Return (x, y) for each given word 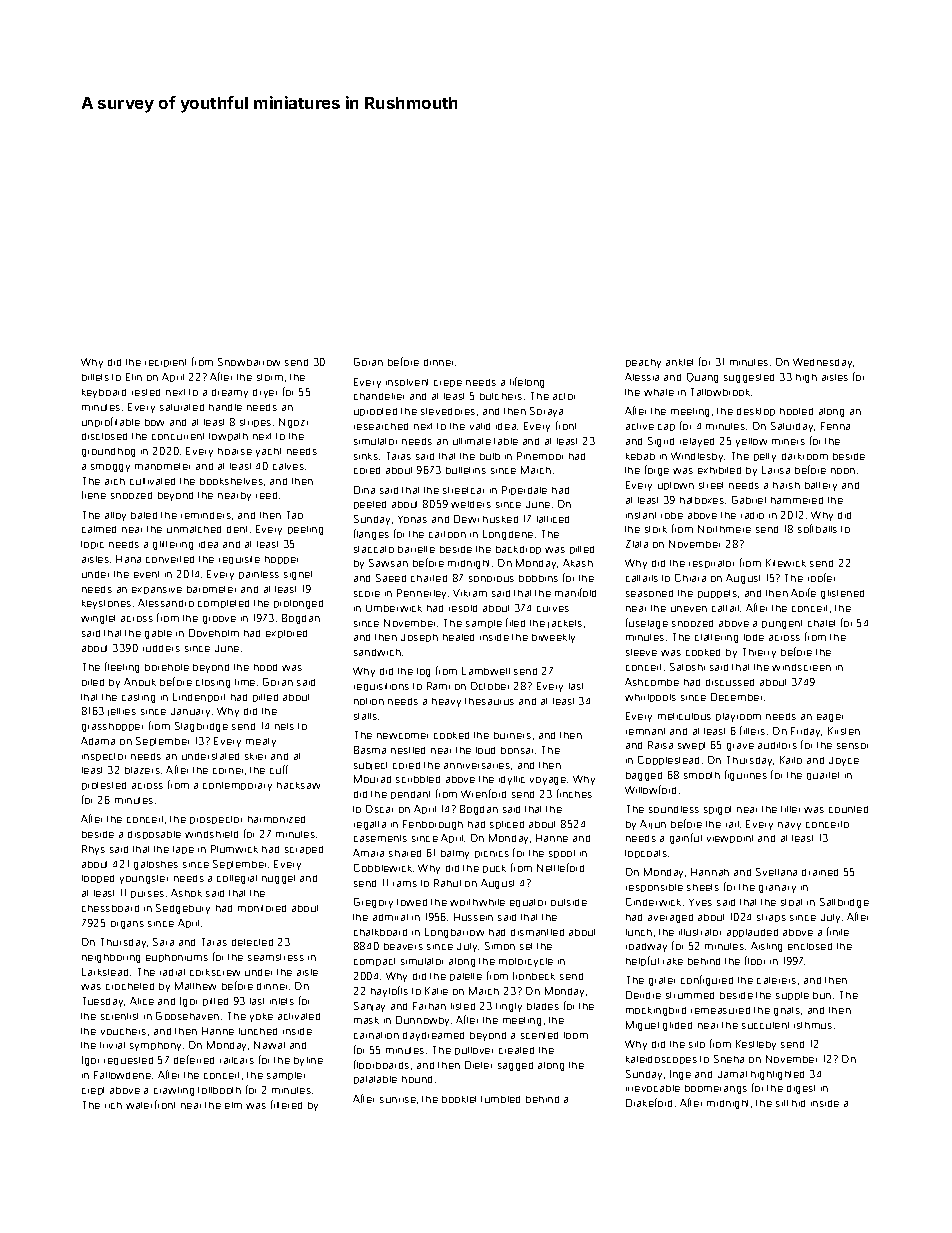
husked (500, 519)
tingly (509, 1007)
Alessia (642, 377)
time (245, 682)
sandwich (377, 652)
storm (270, 377)
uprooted (375, 412)
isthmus (813, 1025)
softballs (817, 528)
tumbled (500, 1099)
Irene (94, 495)
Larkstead (105, 972)
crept (93, 1091)
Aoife (803, 592)
